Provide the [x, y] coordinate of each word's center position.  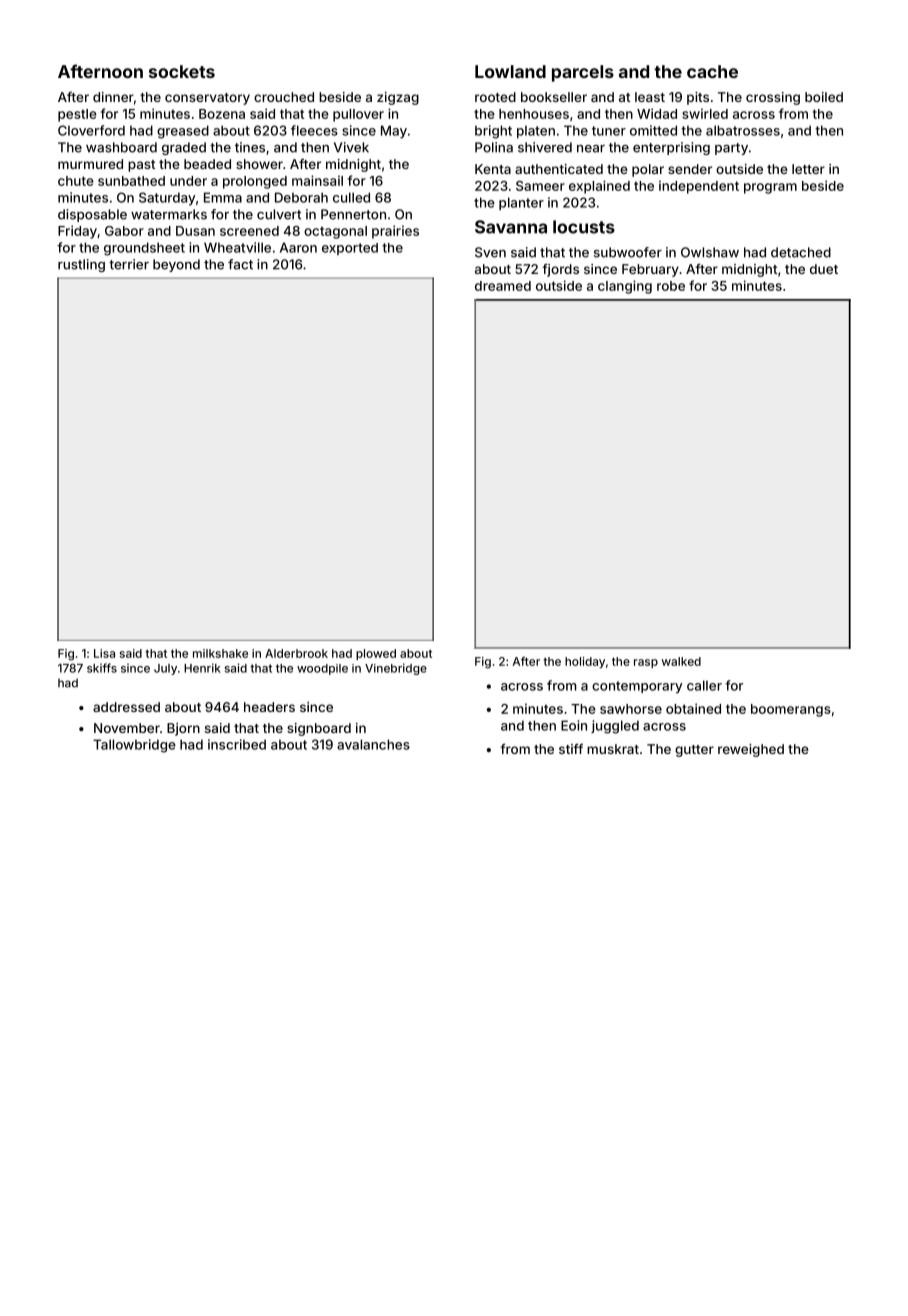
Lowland [510, 71]
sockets [182, 71]
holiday [585, 662]
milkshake [220, 653]
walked [681, 661]
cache [712, 71]
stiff [571, 749]
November [127, 728]
